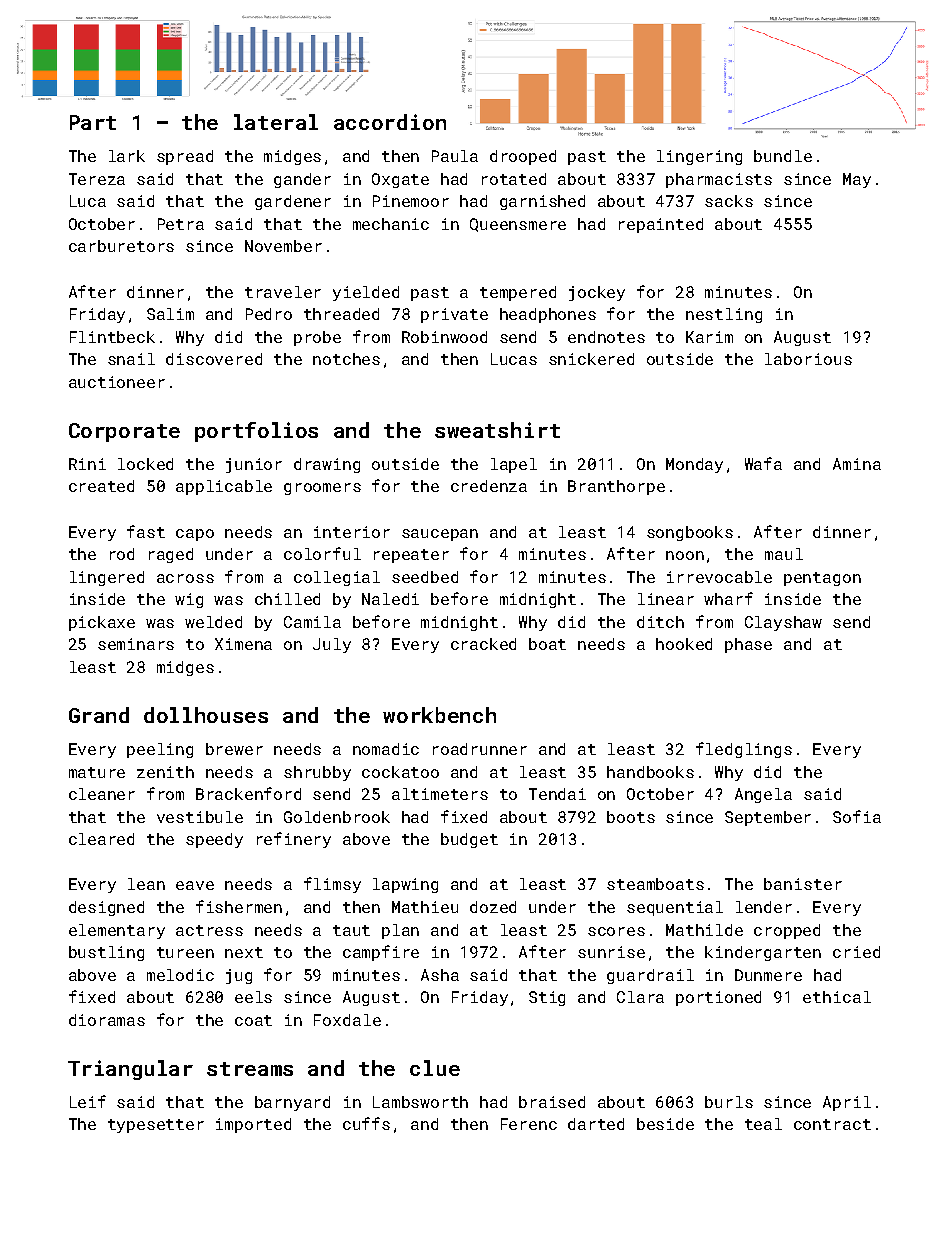 The height and width of the page is (1233, 952). What do you see at coordinates (783, 156) in the page?
I see `bundle` at bounding box center [783, 156].
